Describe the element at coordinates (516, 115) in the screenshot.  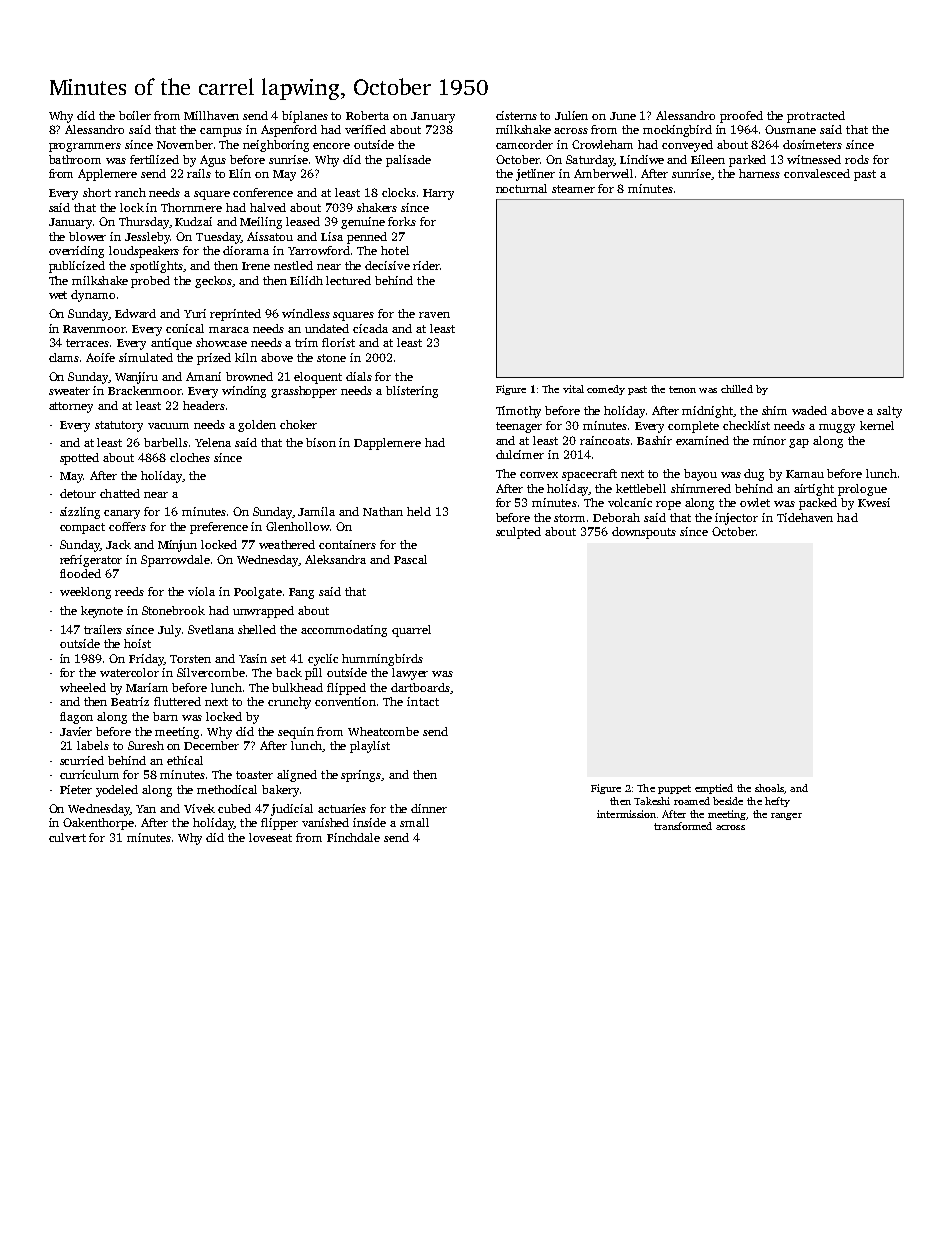
I see `cisterns` at that location.
